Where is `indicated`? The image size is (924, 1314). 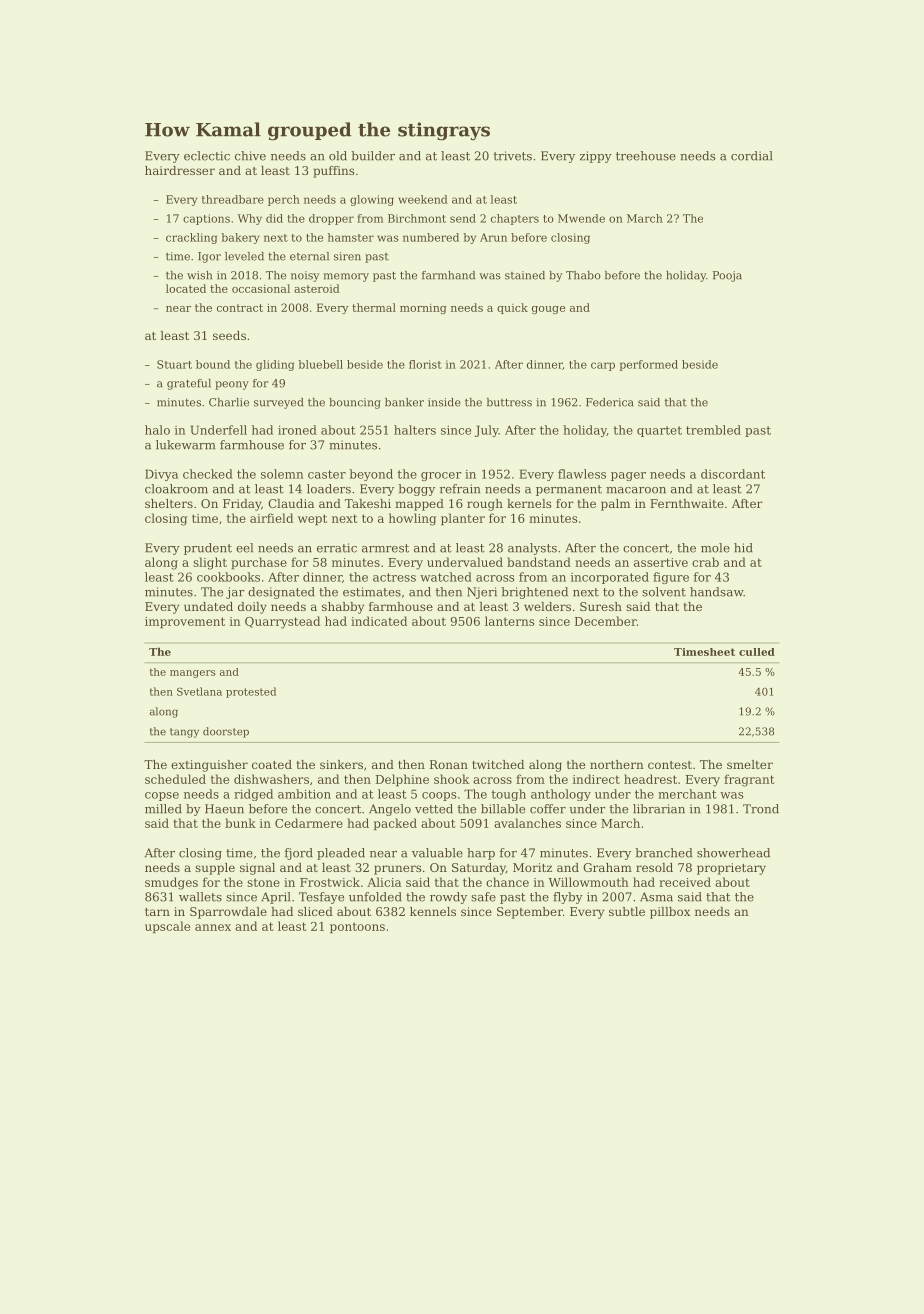 indicated is located at coordinates (379, 621).
